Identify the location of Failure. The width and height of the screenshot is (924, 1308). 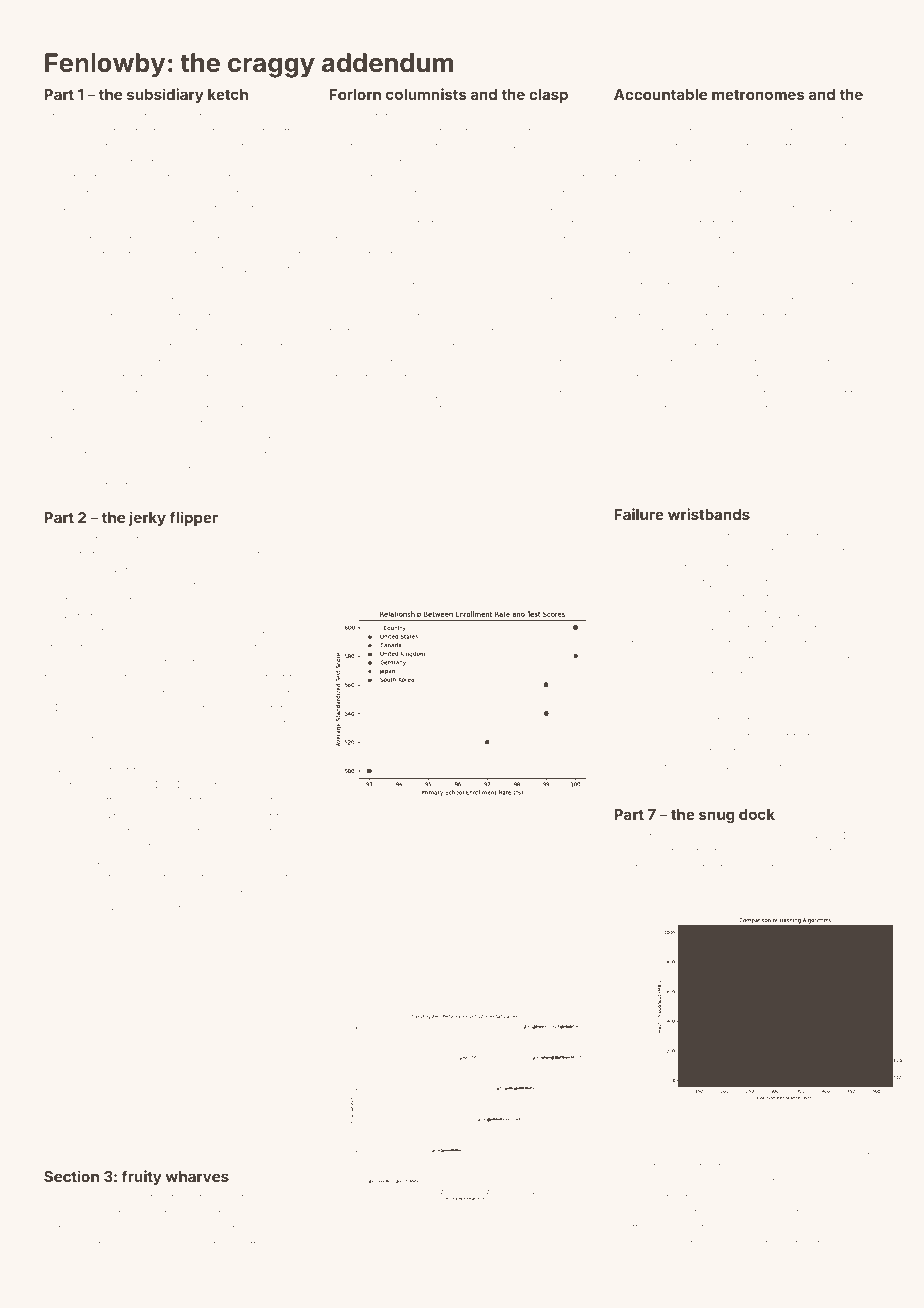
(639, 514).
